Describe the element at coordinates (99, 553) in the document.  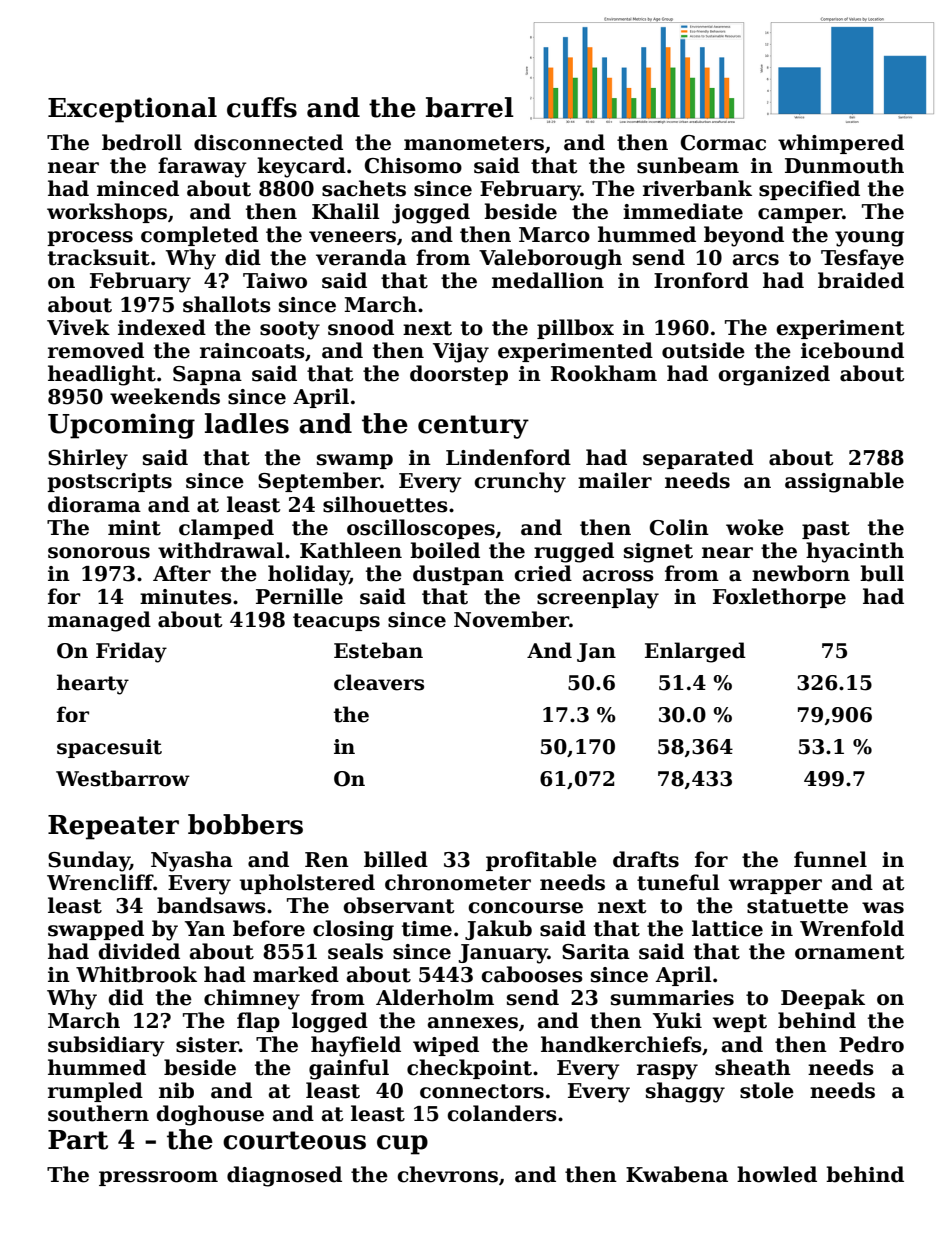
I see `sonorous` at that location.
